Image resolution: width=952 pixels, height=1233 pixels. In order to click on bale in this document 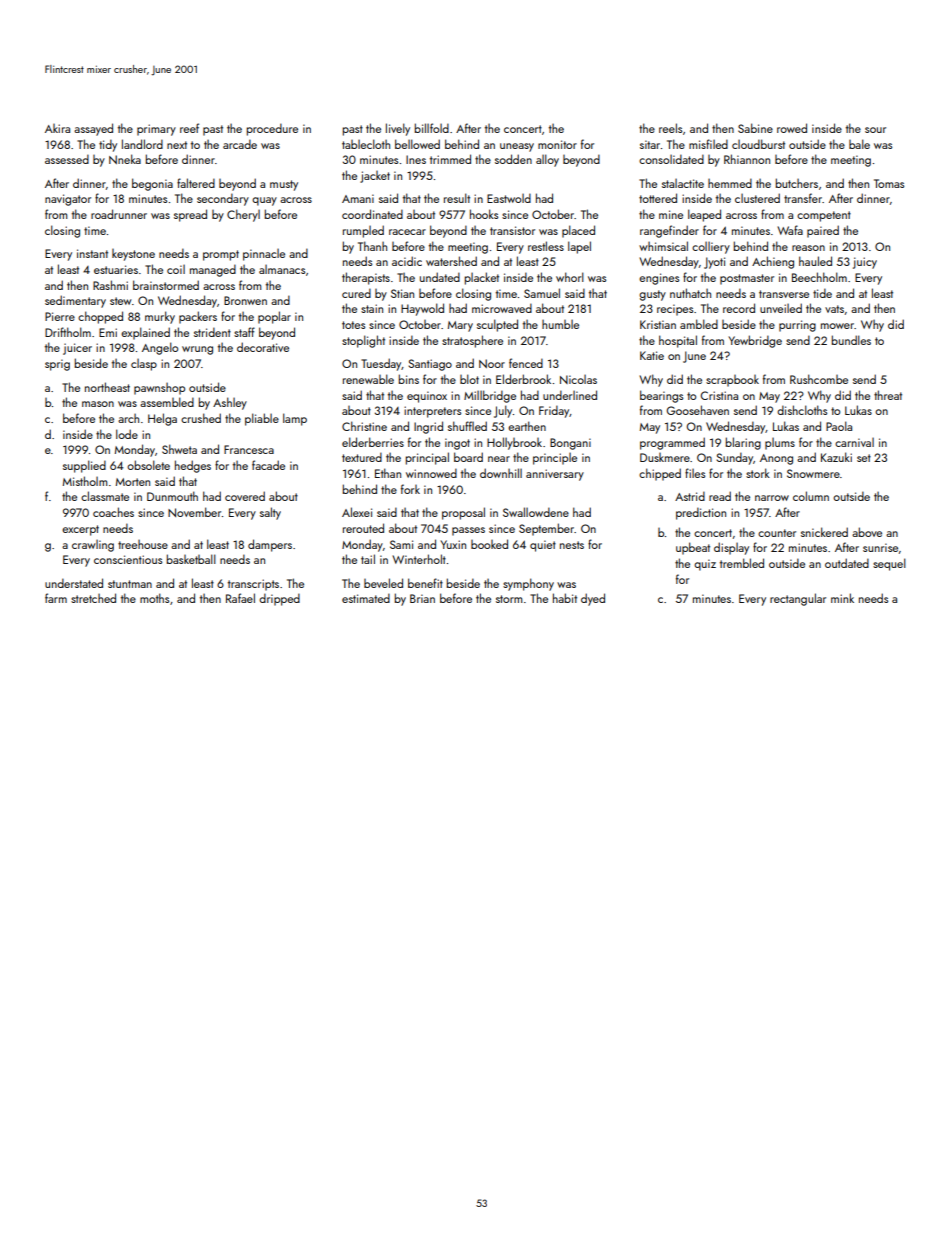, I will do `click(859, 144)`.
